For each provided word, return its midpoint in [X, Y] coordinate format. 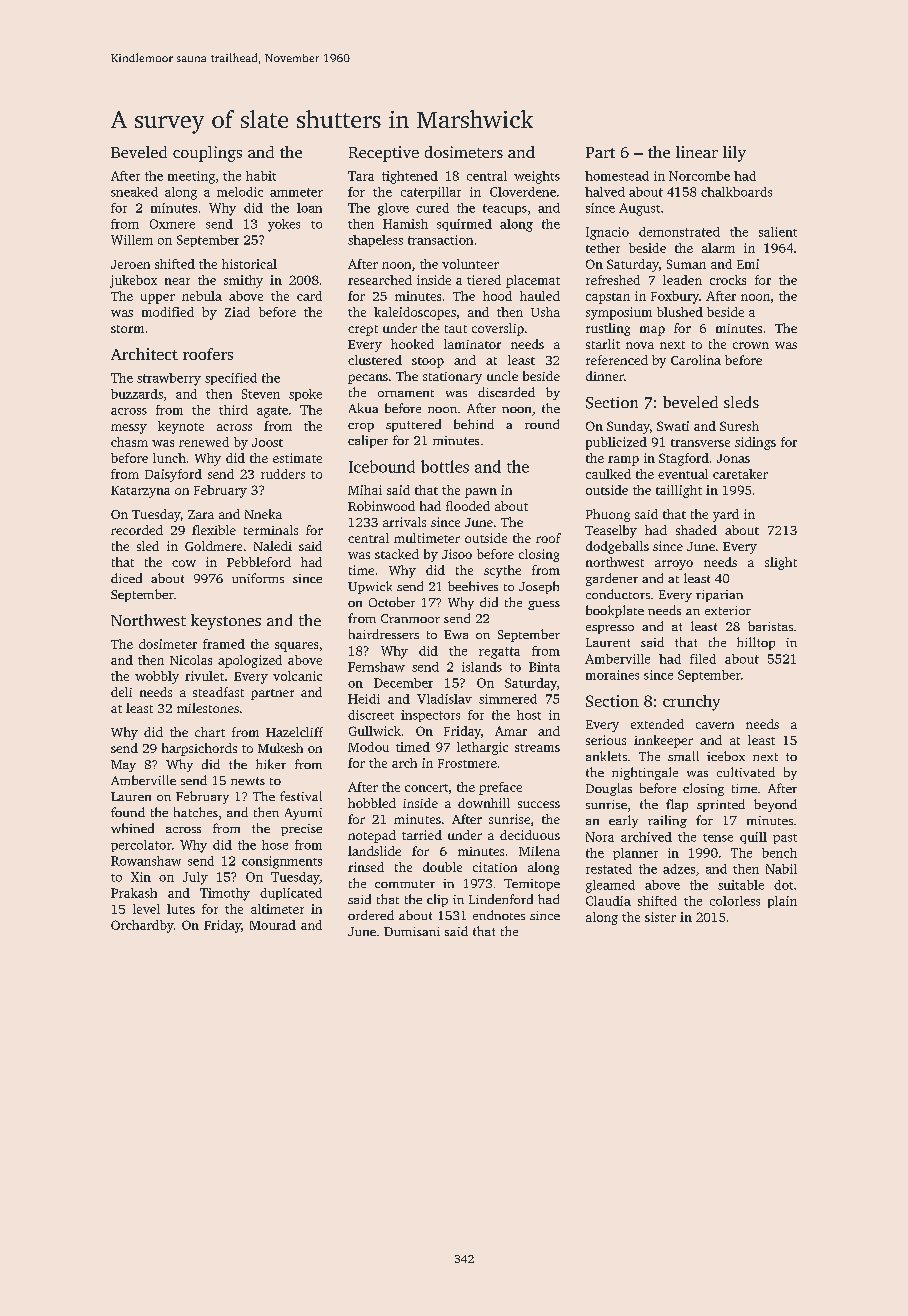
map [652, 331]
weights [537, 177]
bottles [445, 466]
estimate [297, 458]
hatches [196, 812]
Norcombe [699, 176]
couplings [207, 154]
